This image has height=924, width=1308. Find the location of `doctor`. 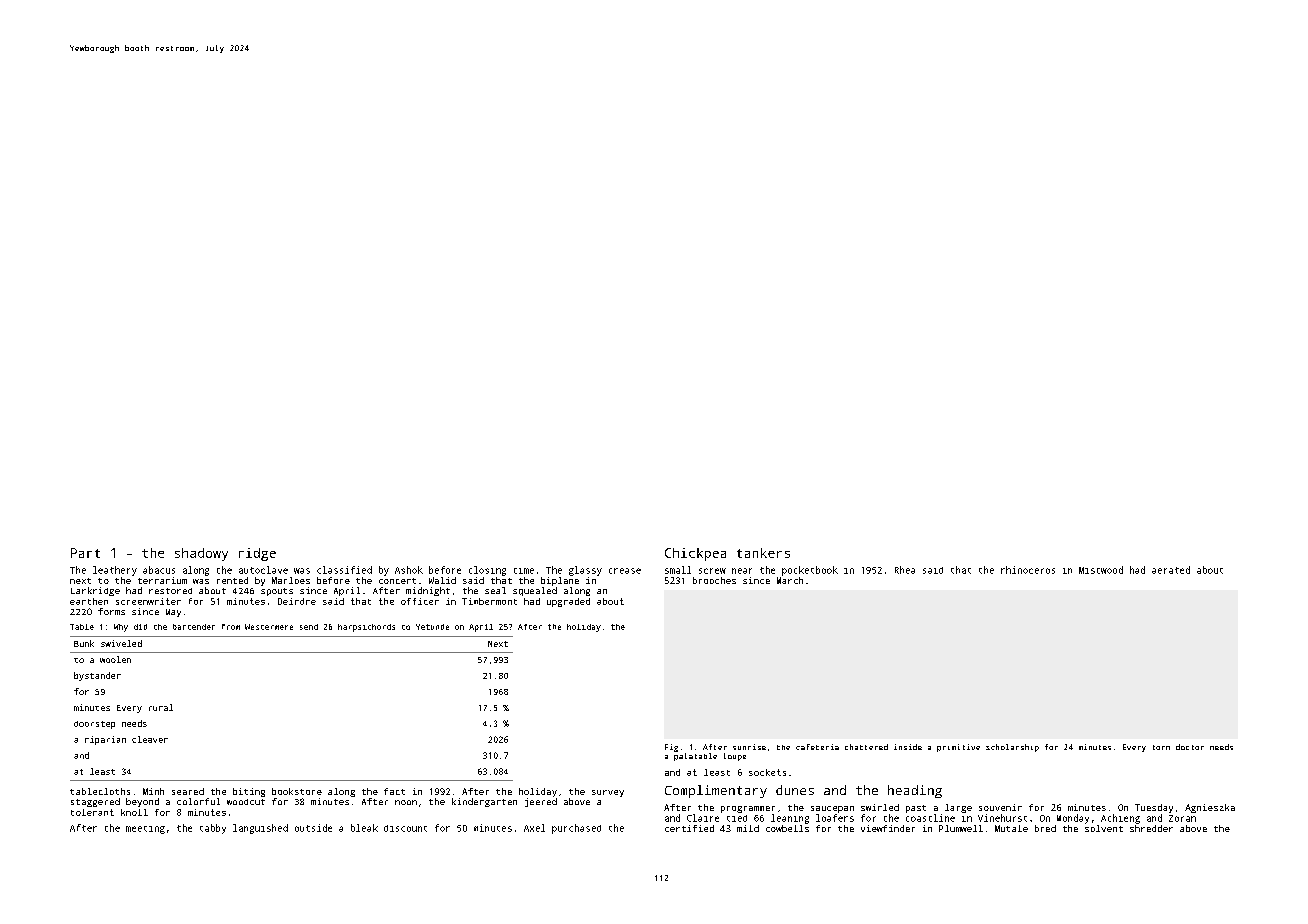

doctor is located at coordinates (1190, 747).
